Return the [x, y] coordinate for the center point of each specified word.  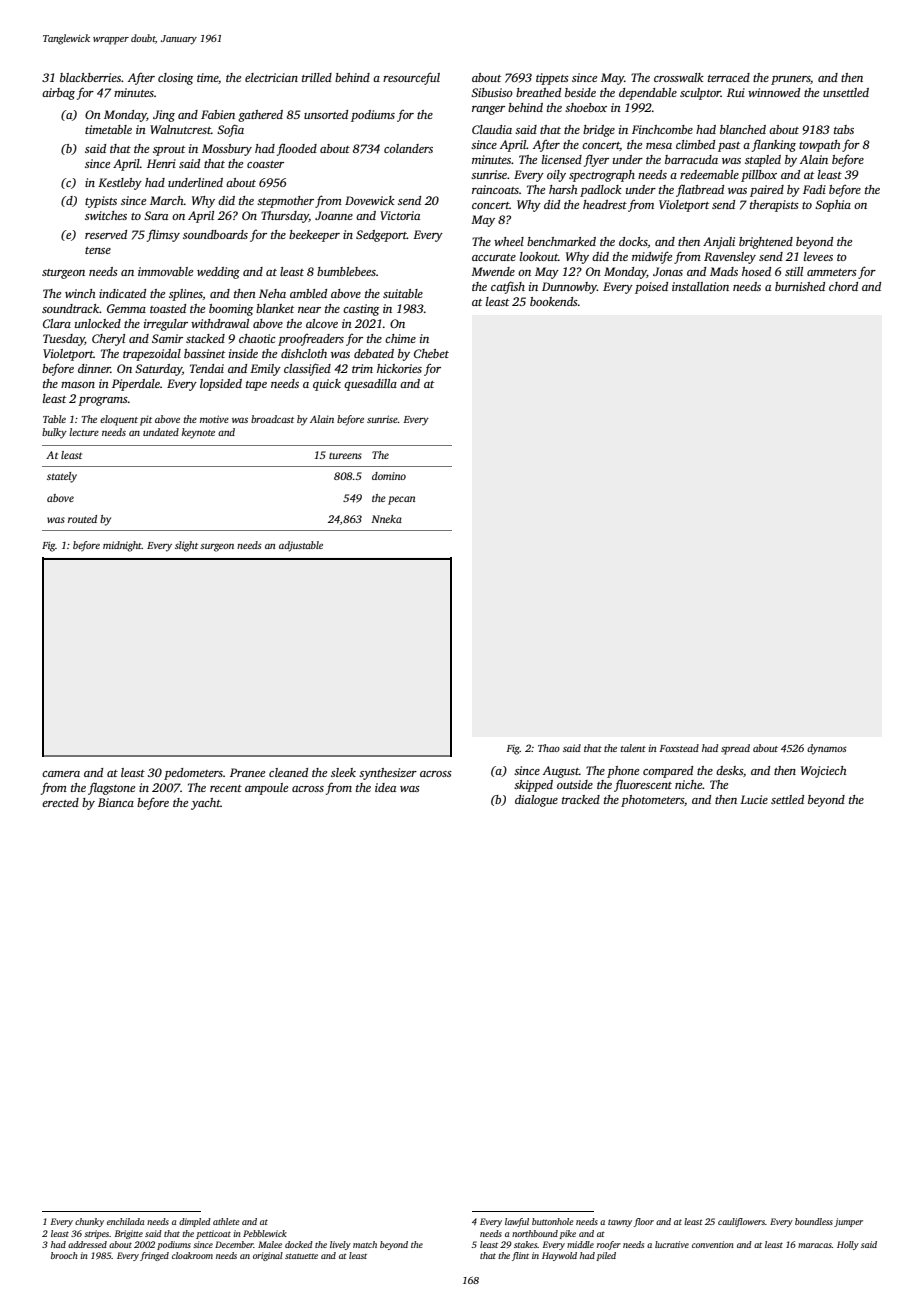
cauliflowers [741, 1222]
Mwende [493, 271]
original [268, 1256]
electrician [271, 77]
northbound [535, 1233]
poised [651, 288]
